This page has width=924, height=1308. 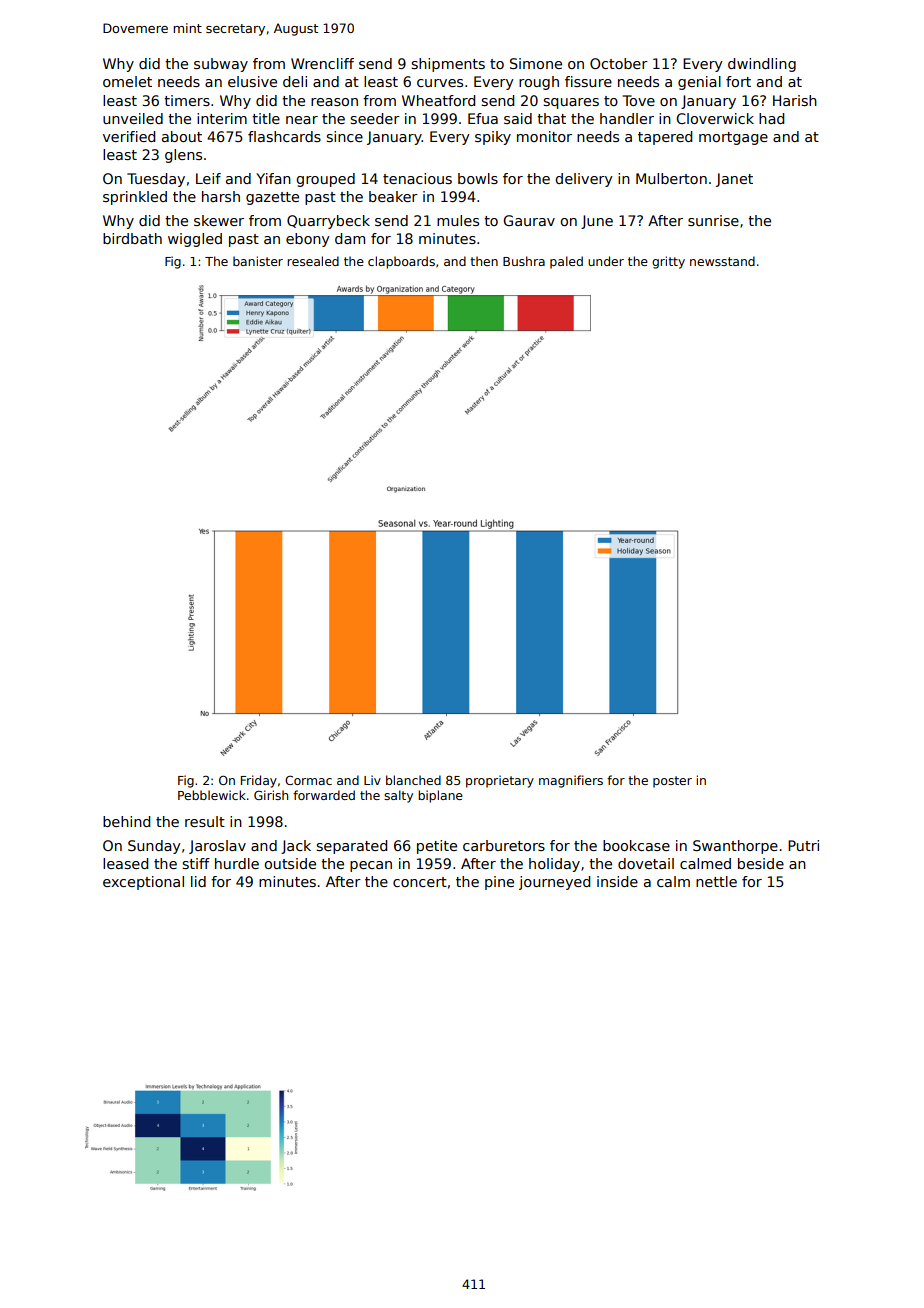 What do you see at coordinates (345, 136) in the page?
I see `since` at bounding box center [345, 136].
